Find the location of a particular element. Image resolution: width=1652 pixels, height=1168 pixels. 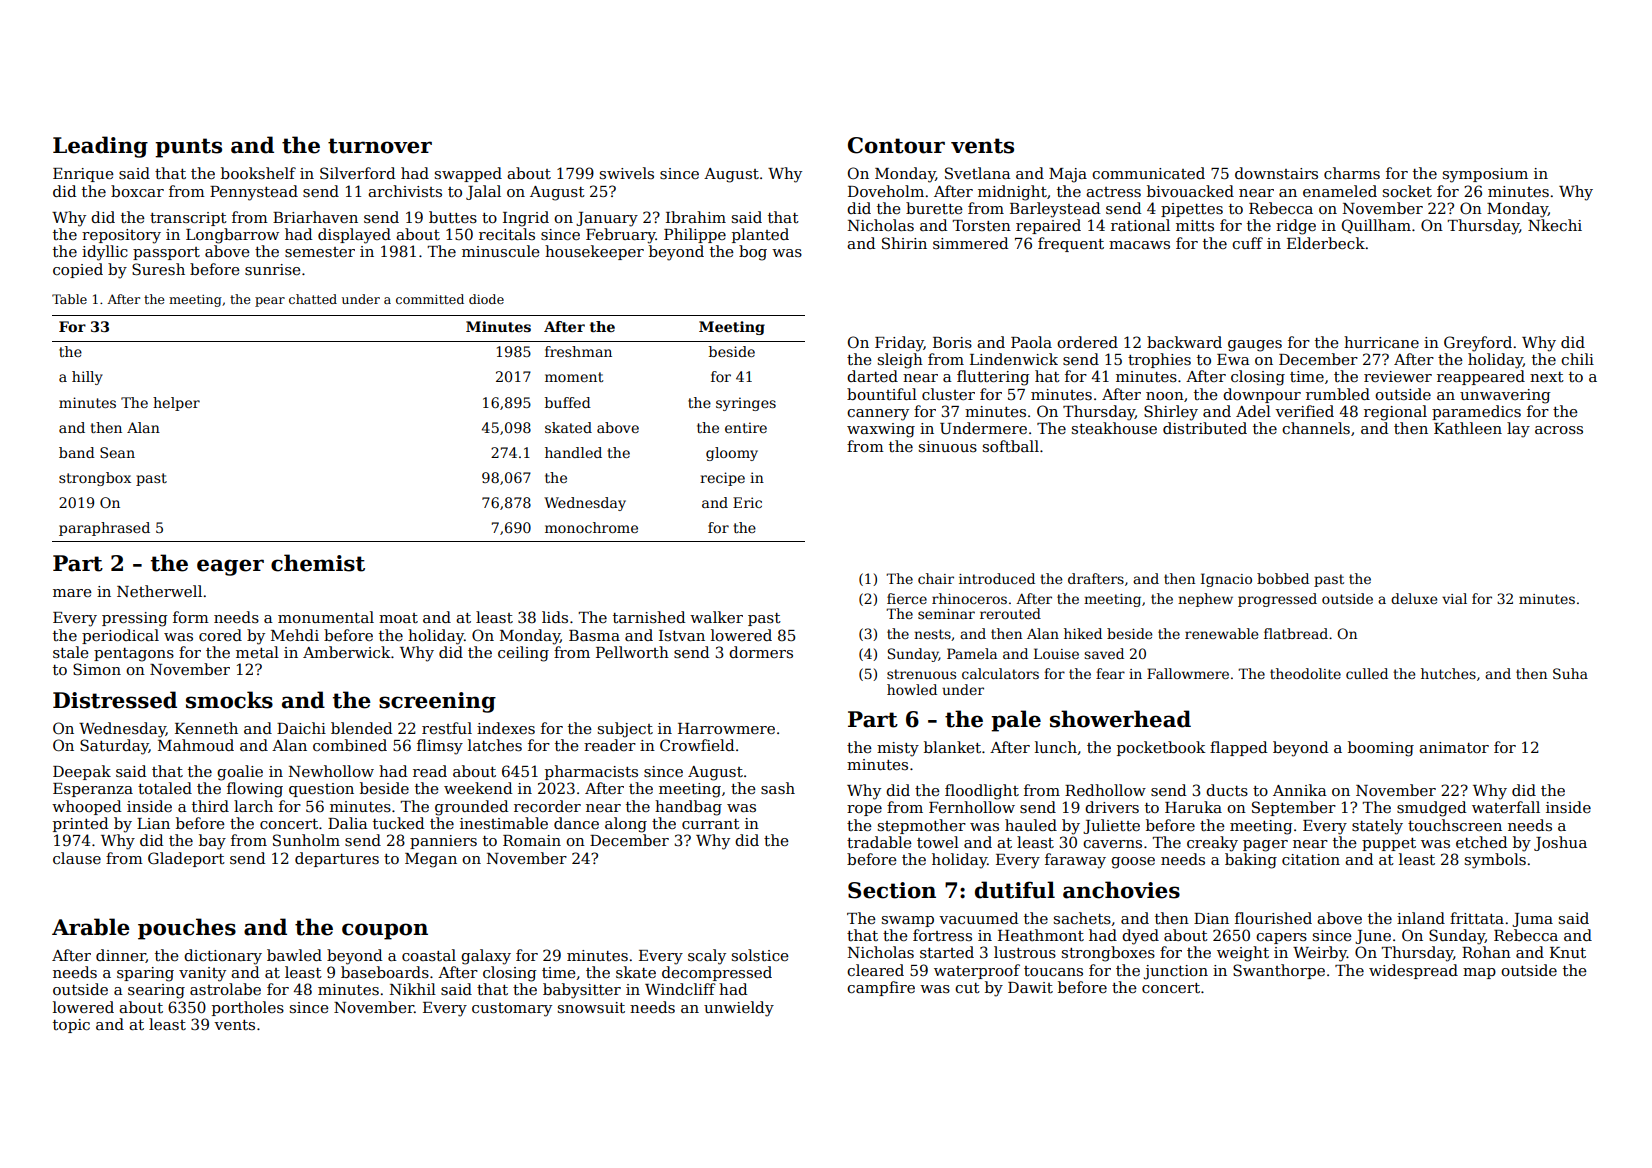

Swanthorpe is located at coordinates (1279, 971).
